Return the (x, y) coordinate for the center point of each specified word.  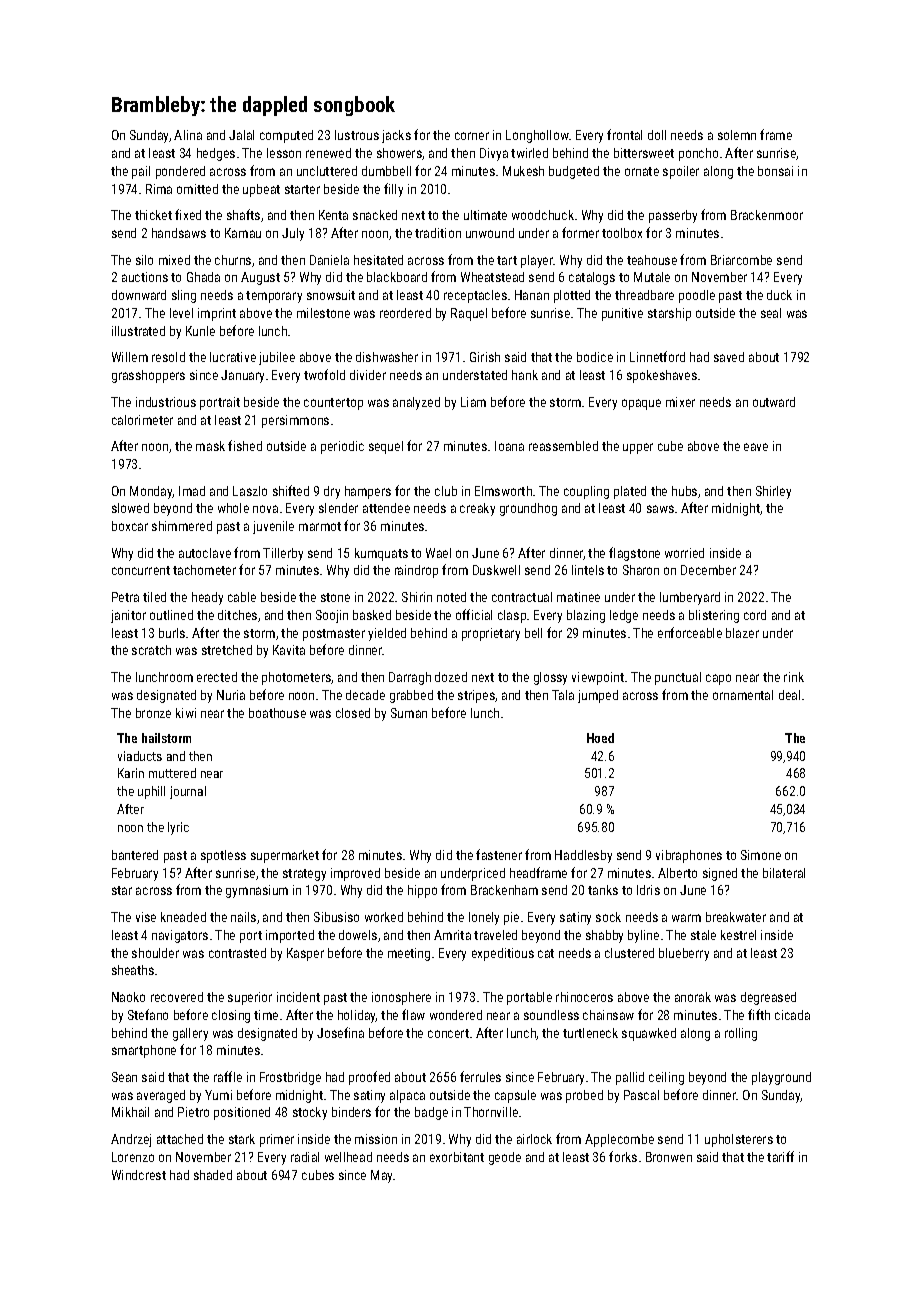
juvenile (273, 527)
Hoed (600, 738)
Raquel (469, 314)
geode (505, 1158)
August (260, 278)
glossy (550, 678)
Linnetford (657, 356)
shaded (213, 1175)
